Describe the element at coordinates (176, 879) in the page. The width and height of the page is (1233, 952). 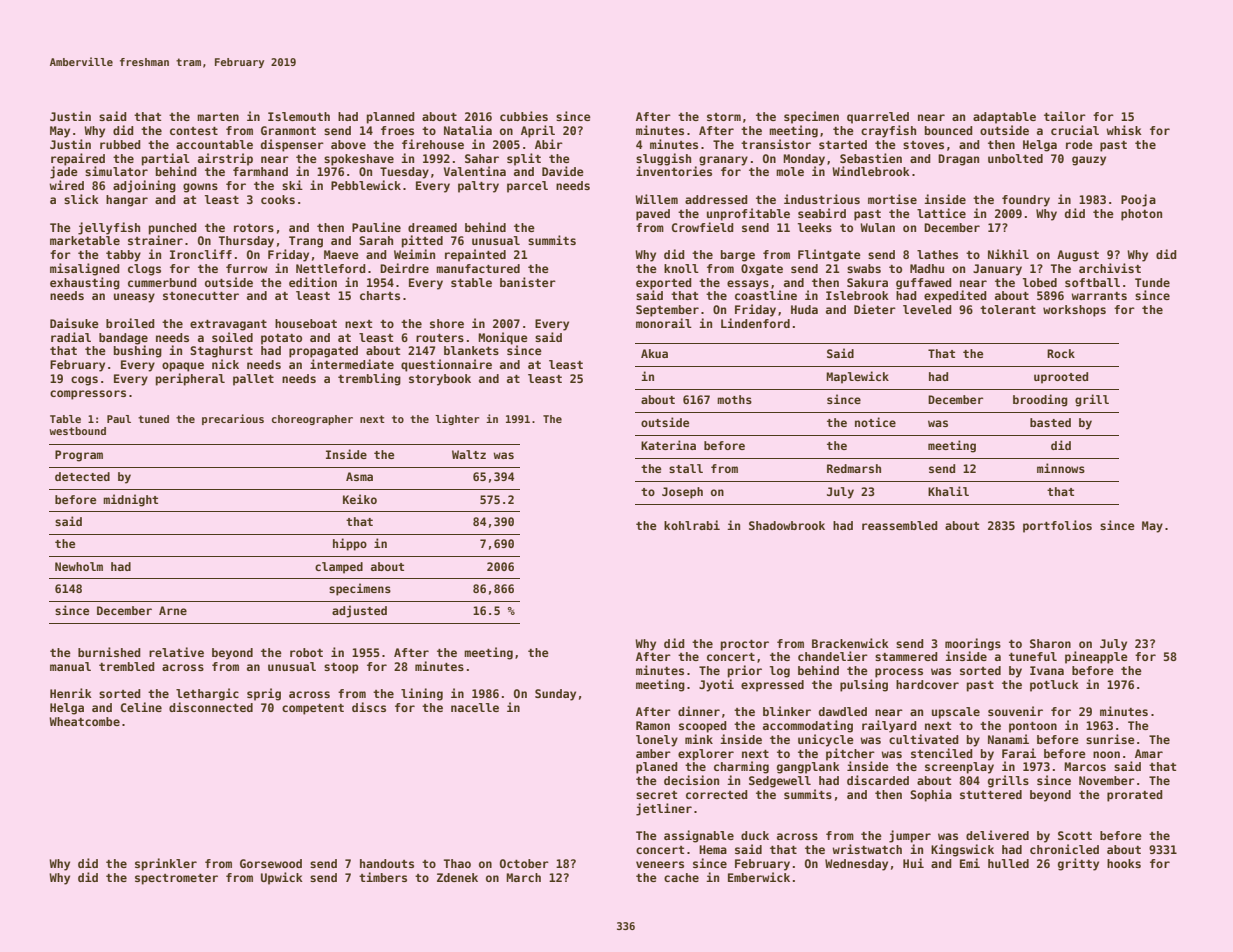
I see `spectrometer` at that location.
